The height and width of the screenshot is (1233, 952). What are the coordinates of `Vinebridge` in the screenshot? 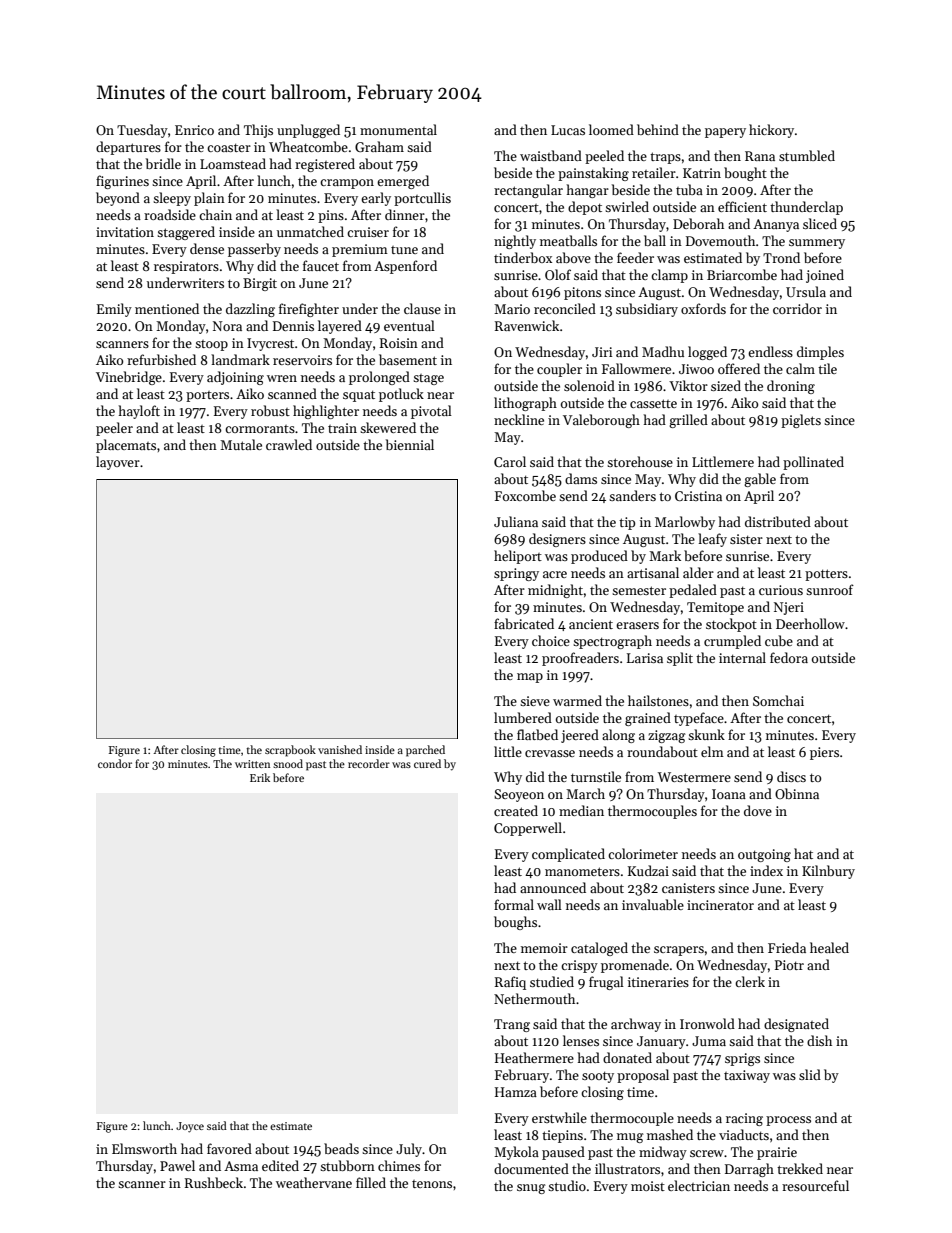 It's located at (129, 378).
